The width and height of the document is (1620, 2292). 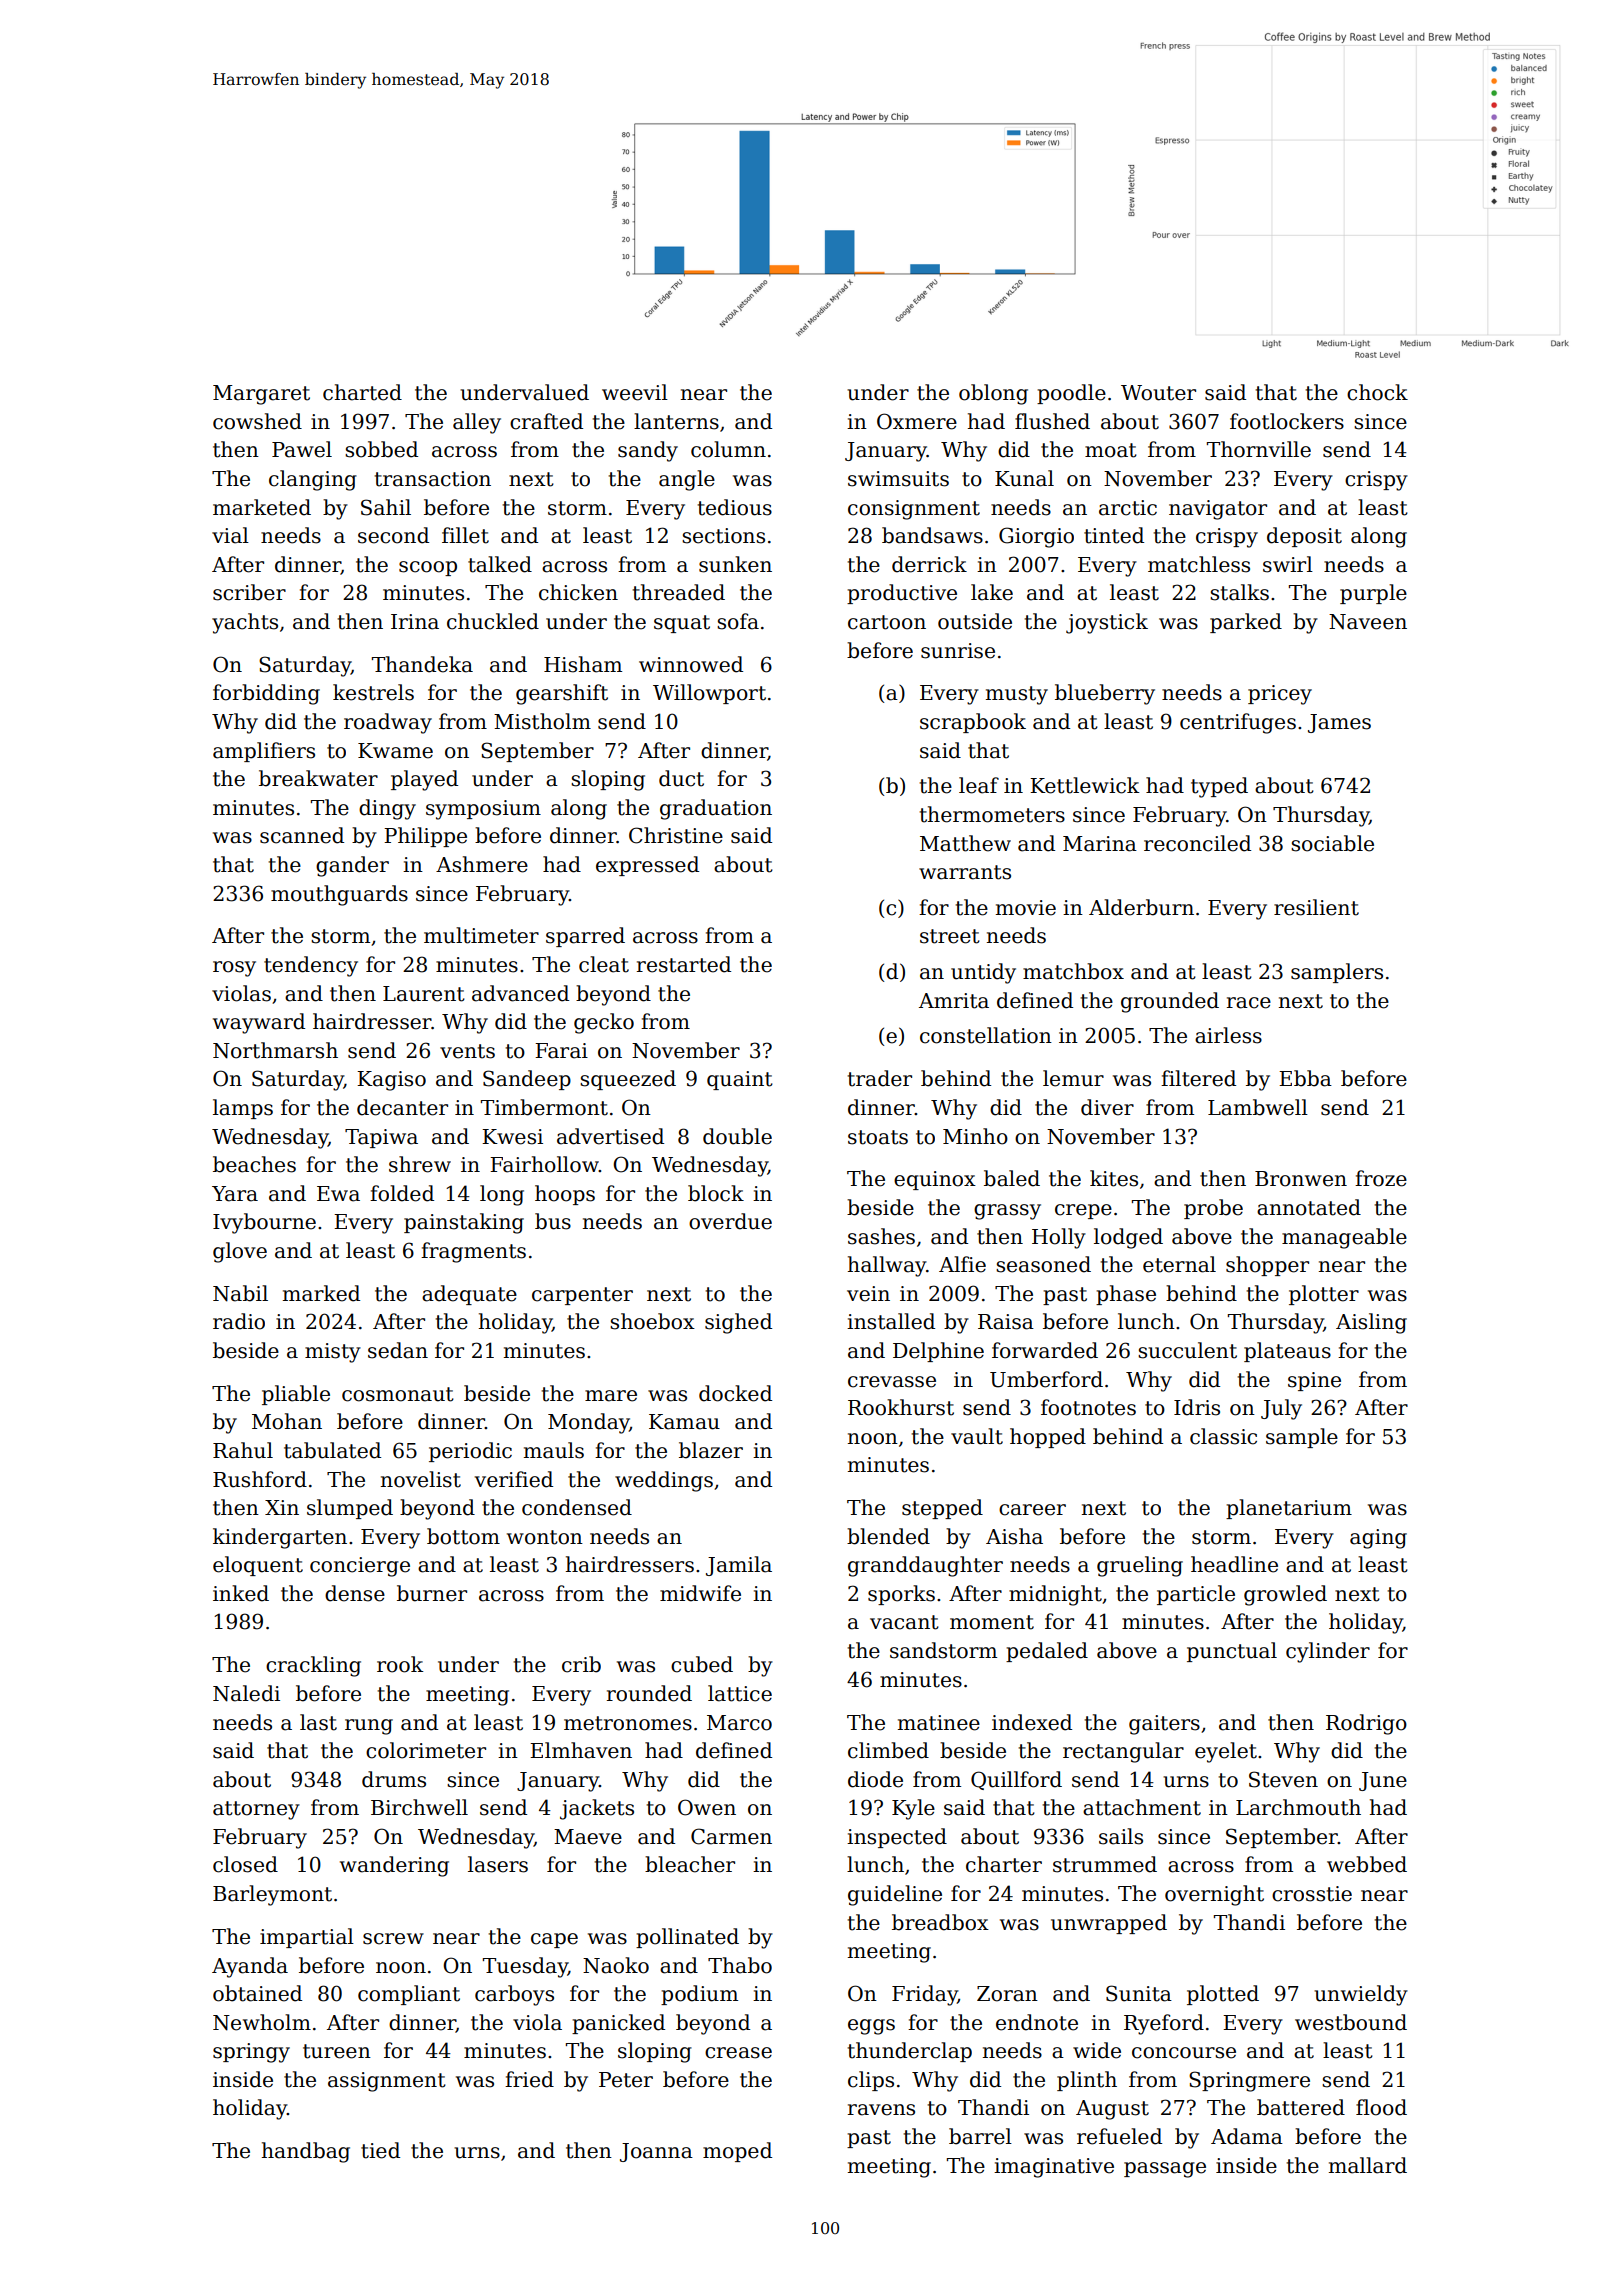 What do you see at coordinates (740, 1693) in the document?
I see `lattice` at bounding box center [740, 1693].
